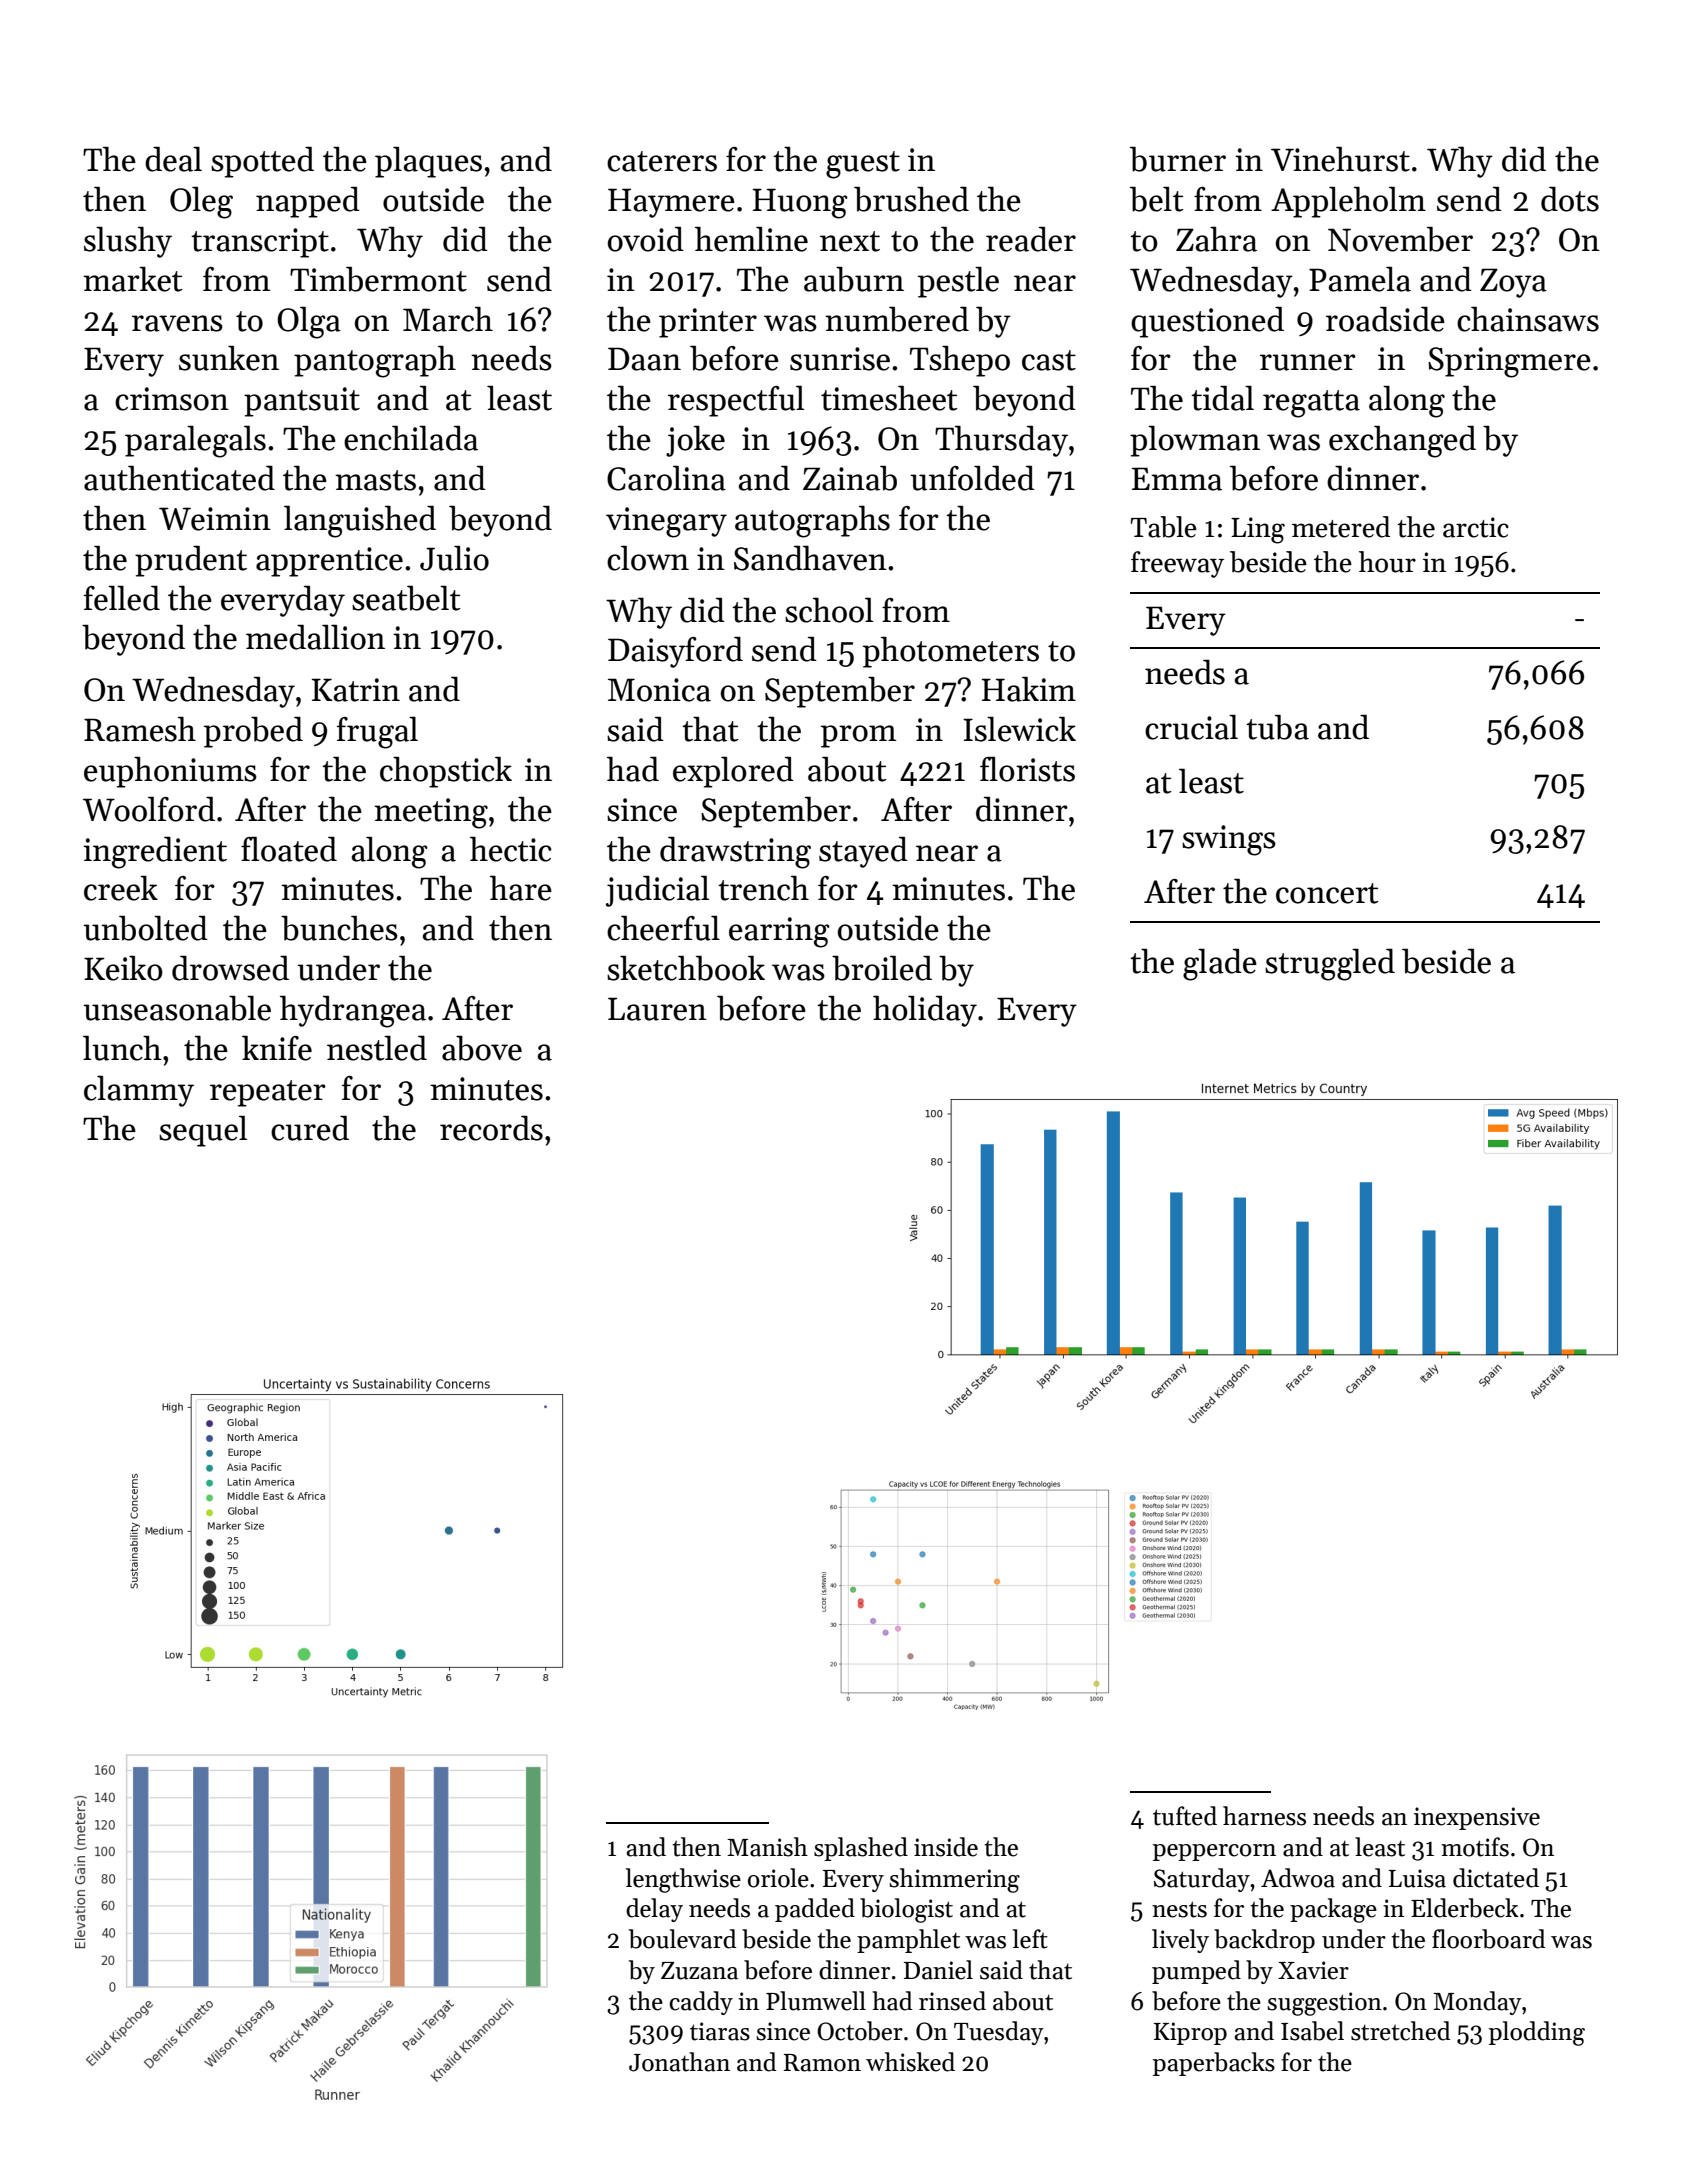 This page has height=2178, width=1683. I want to click on floated, so click(289, 849).
